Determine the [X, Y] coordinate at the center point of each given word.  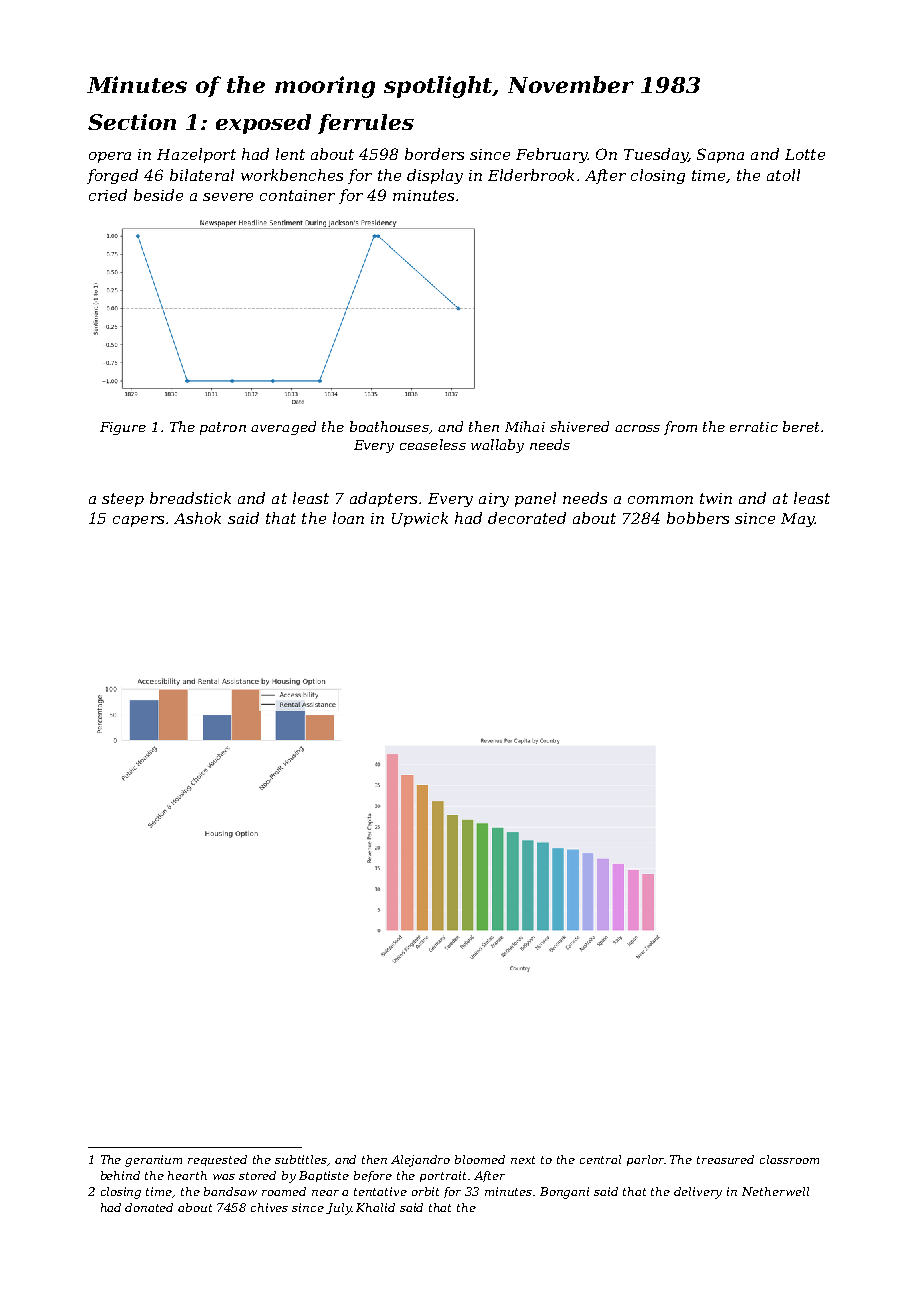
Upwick [420, 519]
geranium [153, 1161]
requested [217, 1160]
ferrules [366, 124]
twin [716, 498]
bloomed [480, 1159]
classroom [789, 1159]
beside [158, 195]
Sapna [720, 155]
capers [138, 521]
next [523, 1160]
